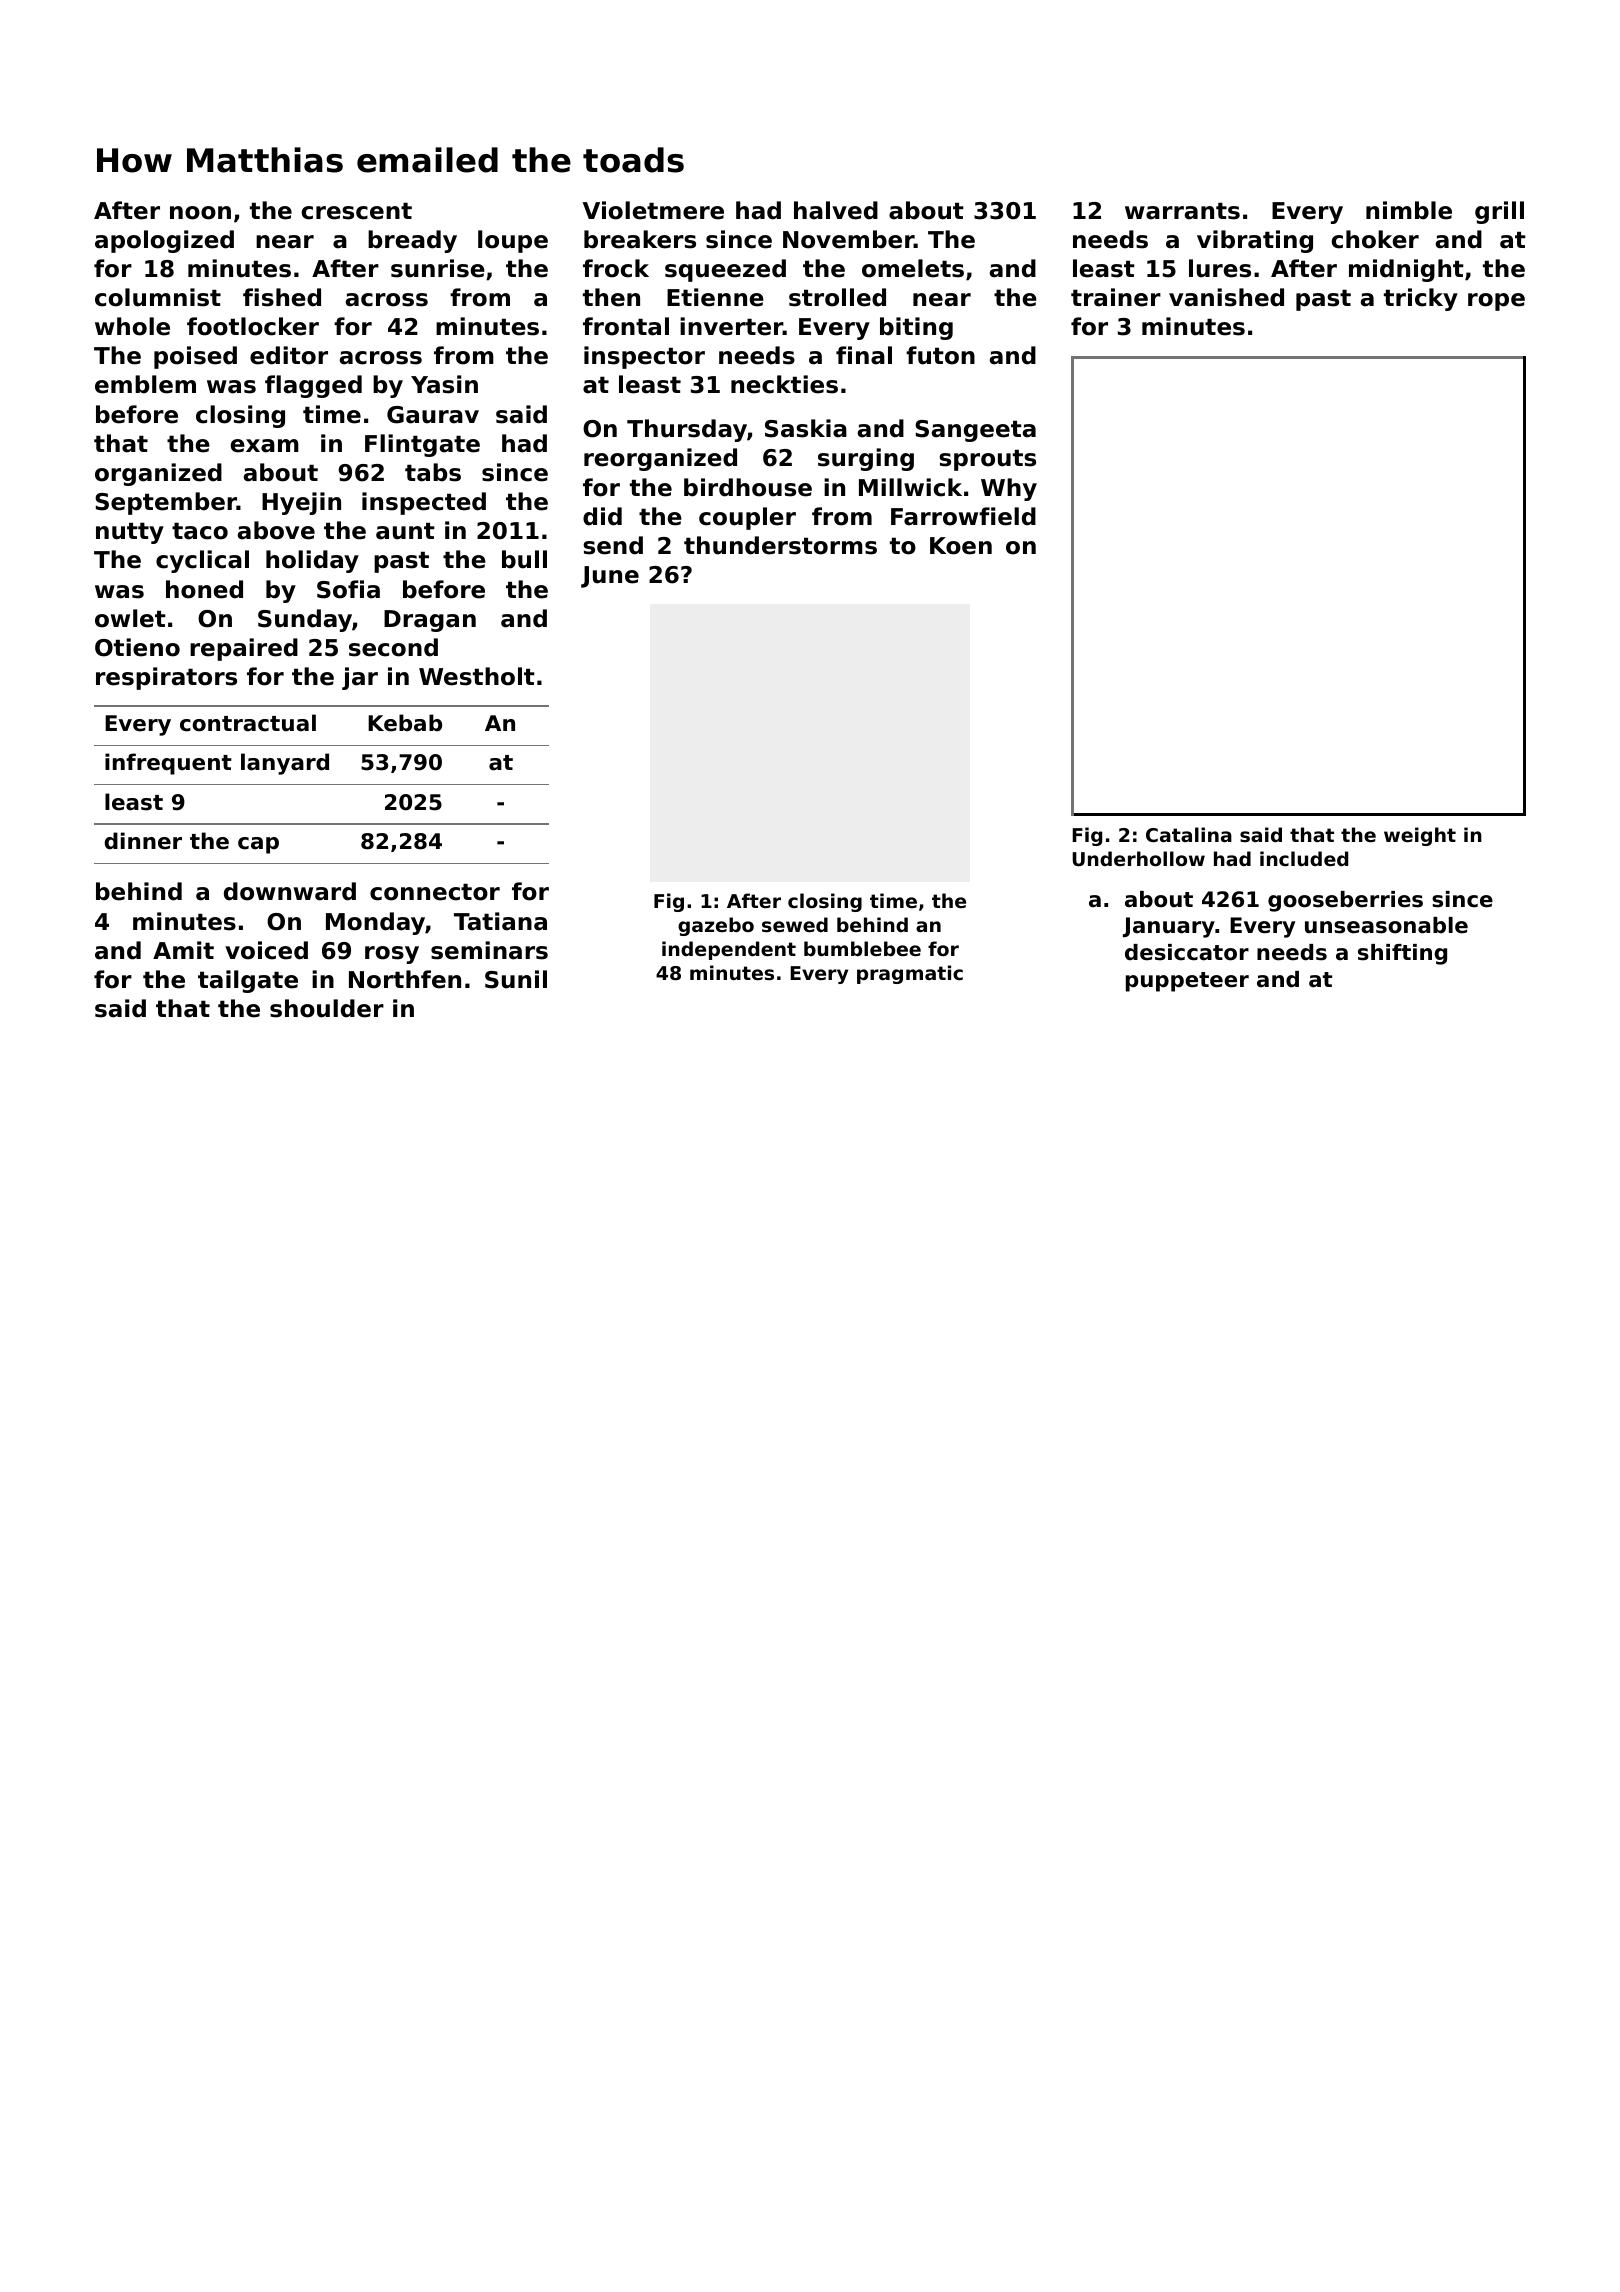 This image has width=1620, height=2292. Describe the element at coordinates (158, 297) in the image. I see `columnist` at that location.
